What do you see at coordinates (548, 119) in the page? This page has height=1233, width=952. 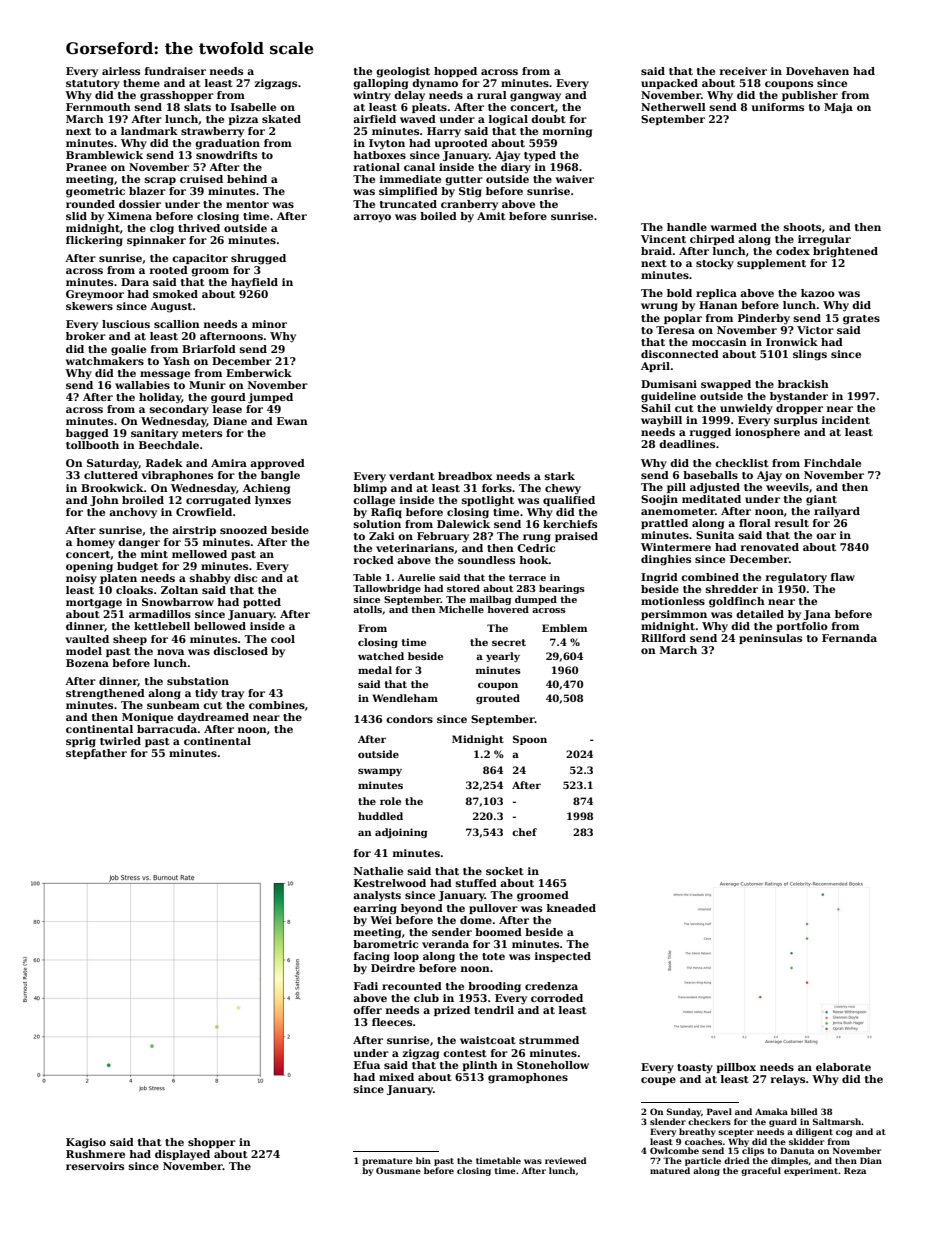 I see `doubt` at bounding box center [548, 119].
